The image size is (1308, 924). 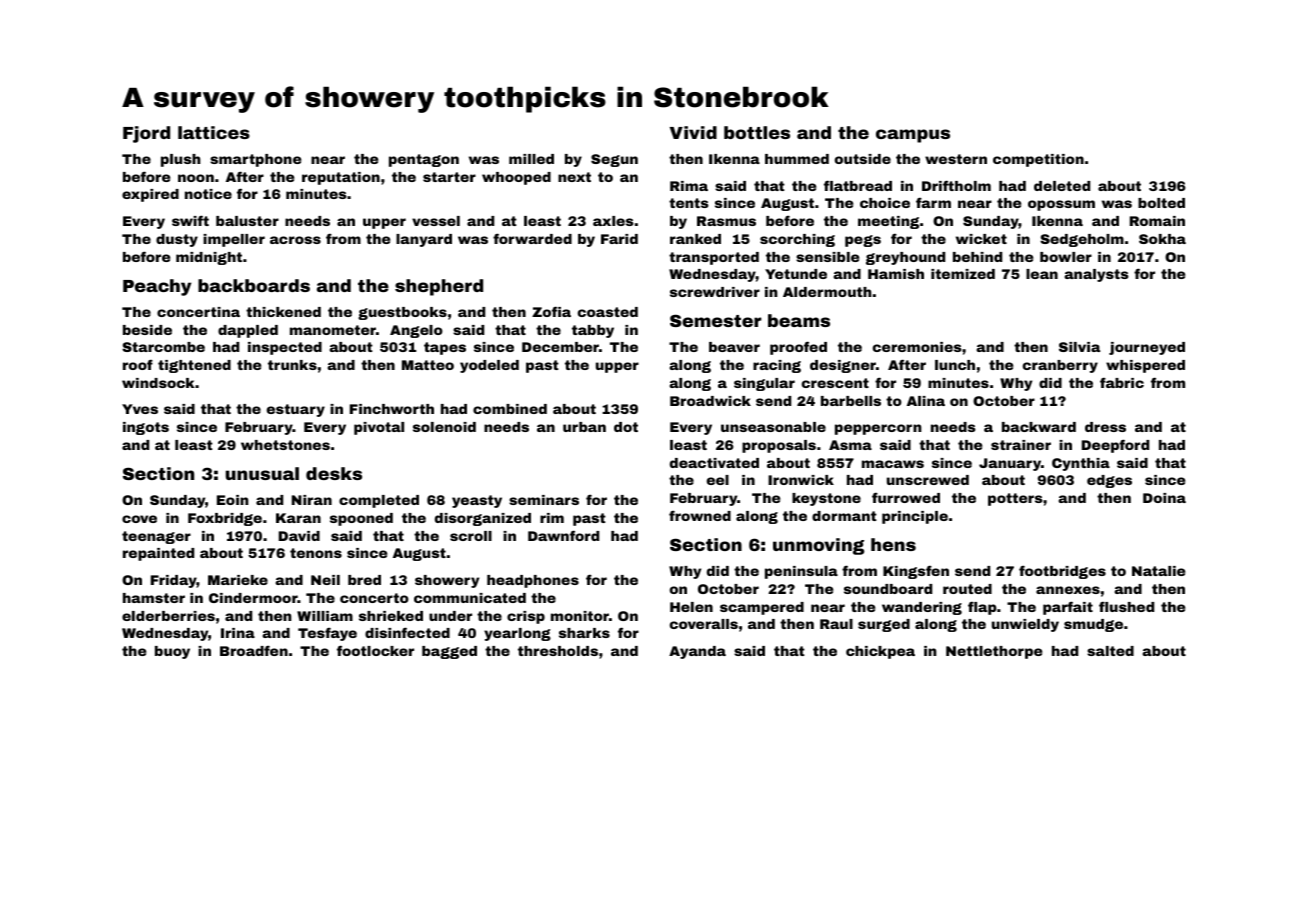 What do you see at coordinates (779, 446) in the screenshot?
I see `proposals` at bounding box center [779, 446].
